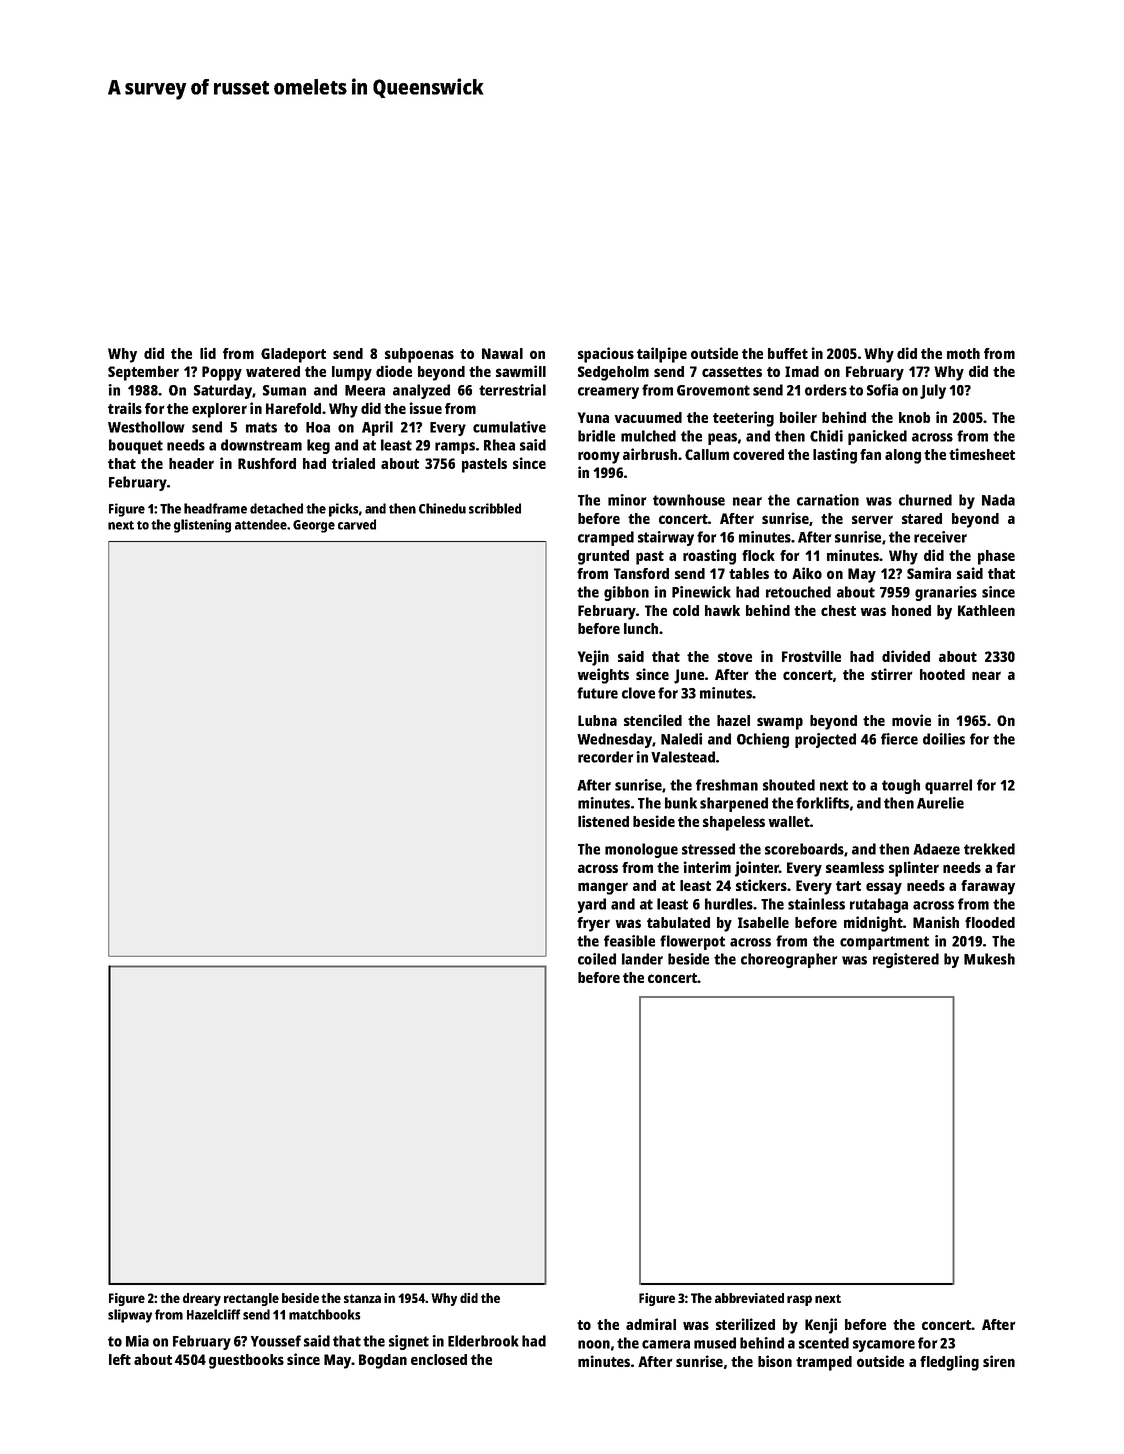 The image size is (1124, 1454). I want to click on abbreviated, so click(749, 1298).
